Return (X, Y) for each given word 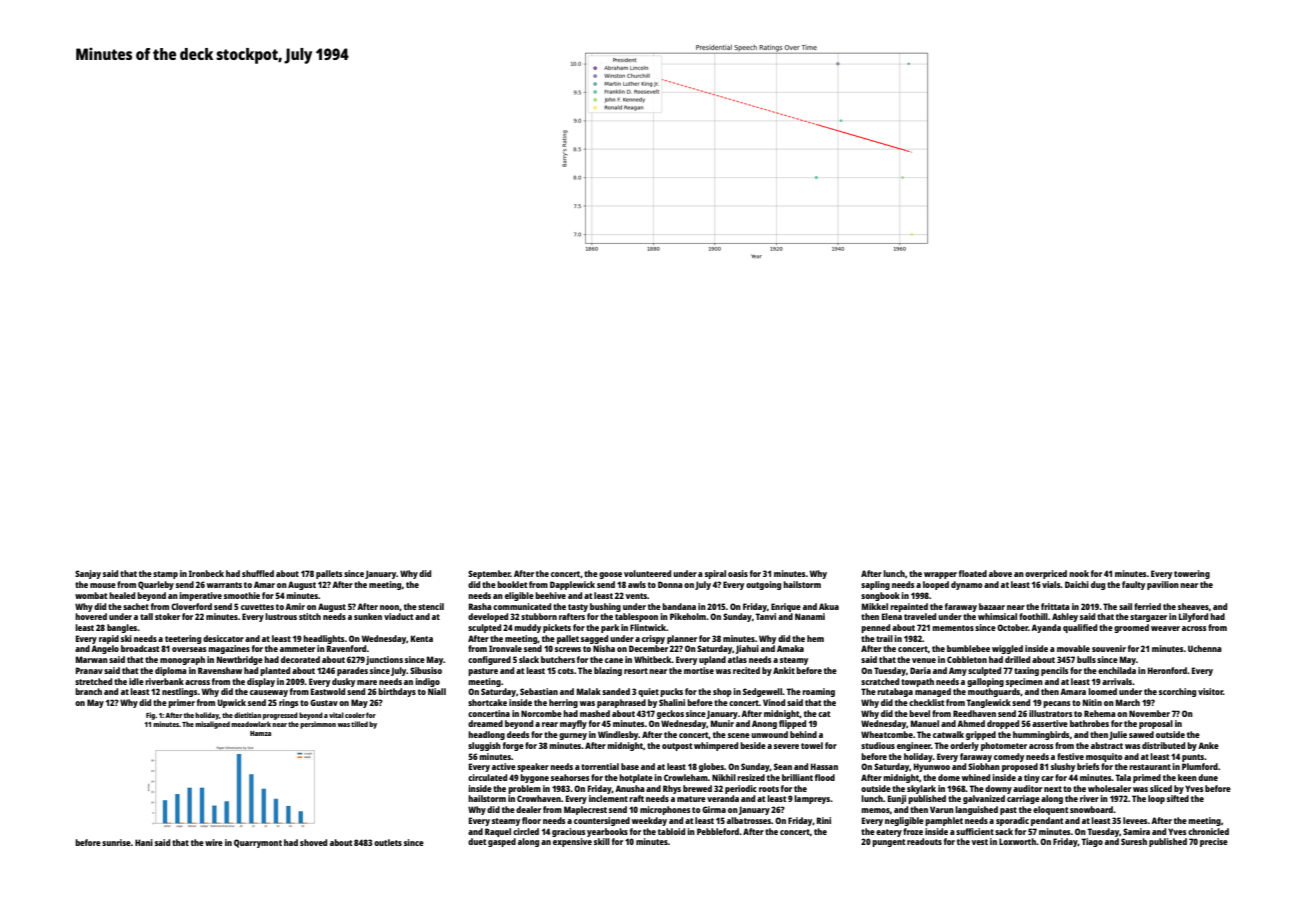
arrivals (1117, 681)
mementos (953, 628)
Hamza (260, 733)
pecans (1057, 704)
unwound (769, 734)
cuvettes (257, 607)
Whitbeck (653, 659)
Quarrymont (258, 843)
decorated (300, 659)
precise (1214, 842)
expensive (572, 842)
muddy (527, 628)
